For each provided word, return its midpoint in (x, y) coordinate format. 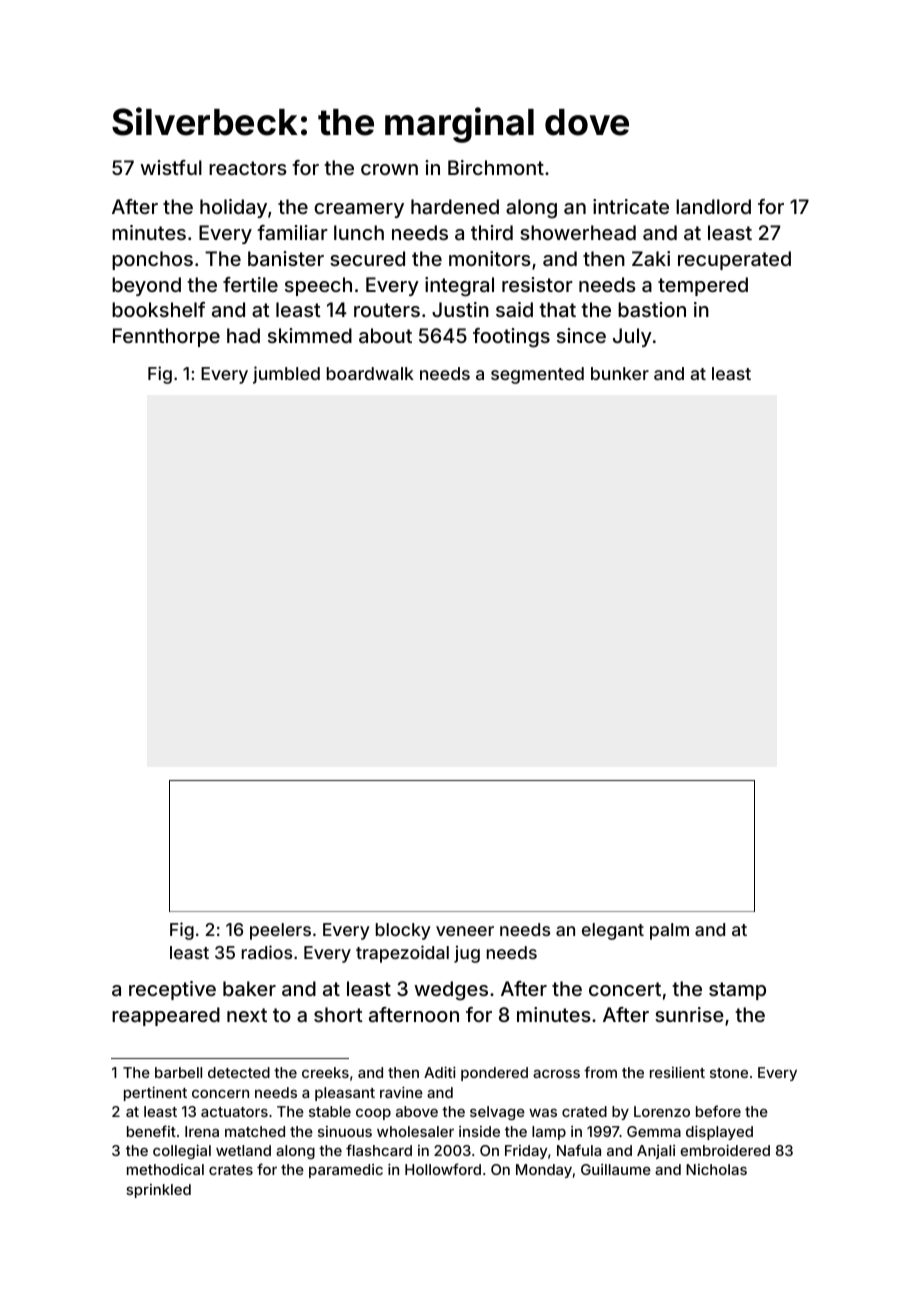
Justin (460, 309)
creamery (359, 210)
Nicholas (716, 1169)
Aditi (440, 1072)
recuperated (734, 260)
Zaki (651, 258)
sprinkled (158, 1191)
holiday (233, 208)
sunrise (689, 1014)
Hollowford (443, 1169)
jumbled (286, 375)
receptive (172, 990)
